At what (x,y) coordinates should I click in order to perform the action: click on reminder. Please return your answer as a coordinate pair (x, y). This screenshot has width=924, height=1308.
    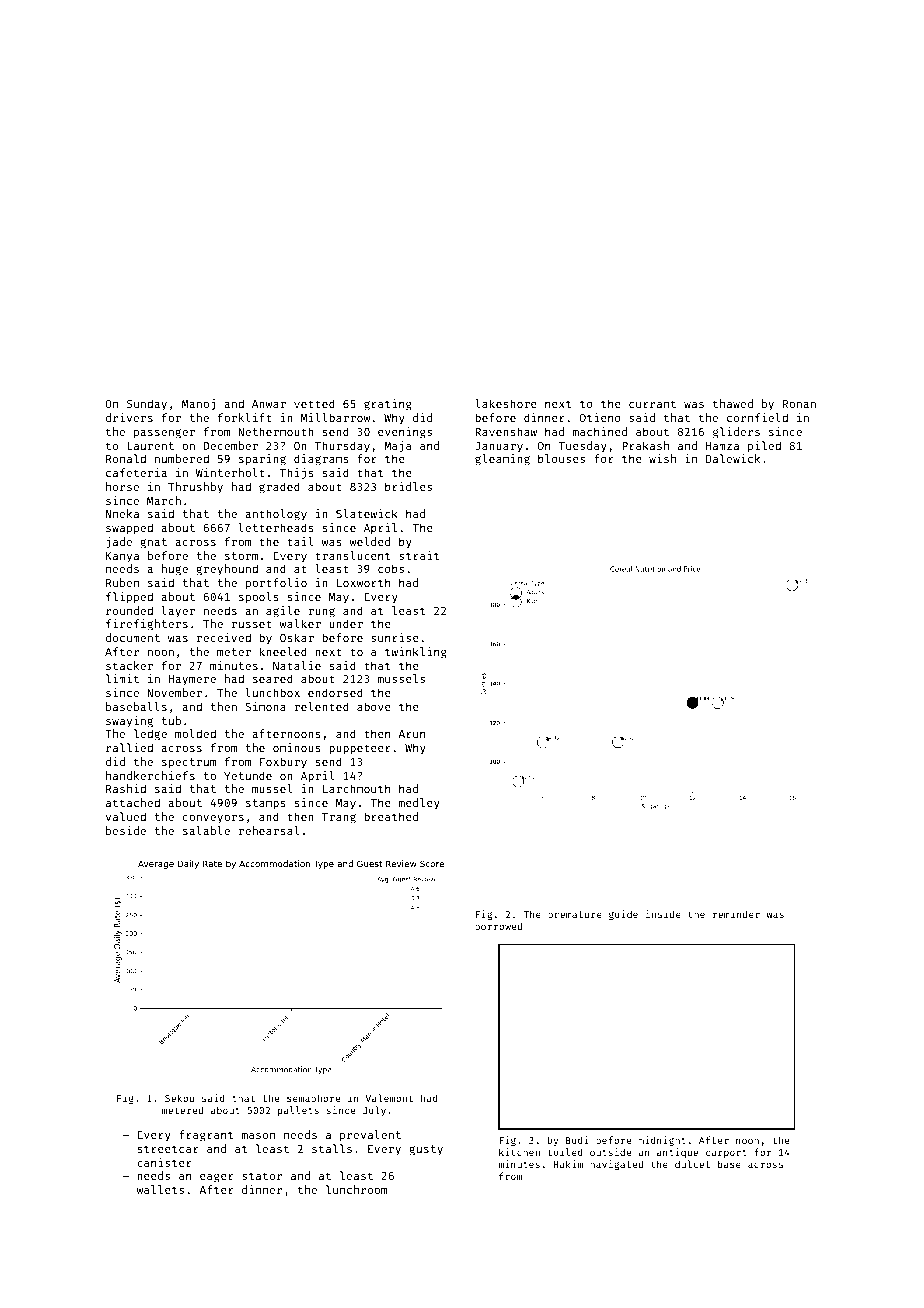
    Looking at the image, I should click on (736, 914).
